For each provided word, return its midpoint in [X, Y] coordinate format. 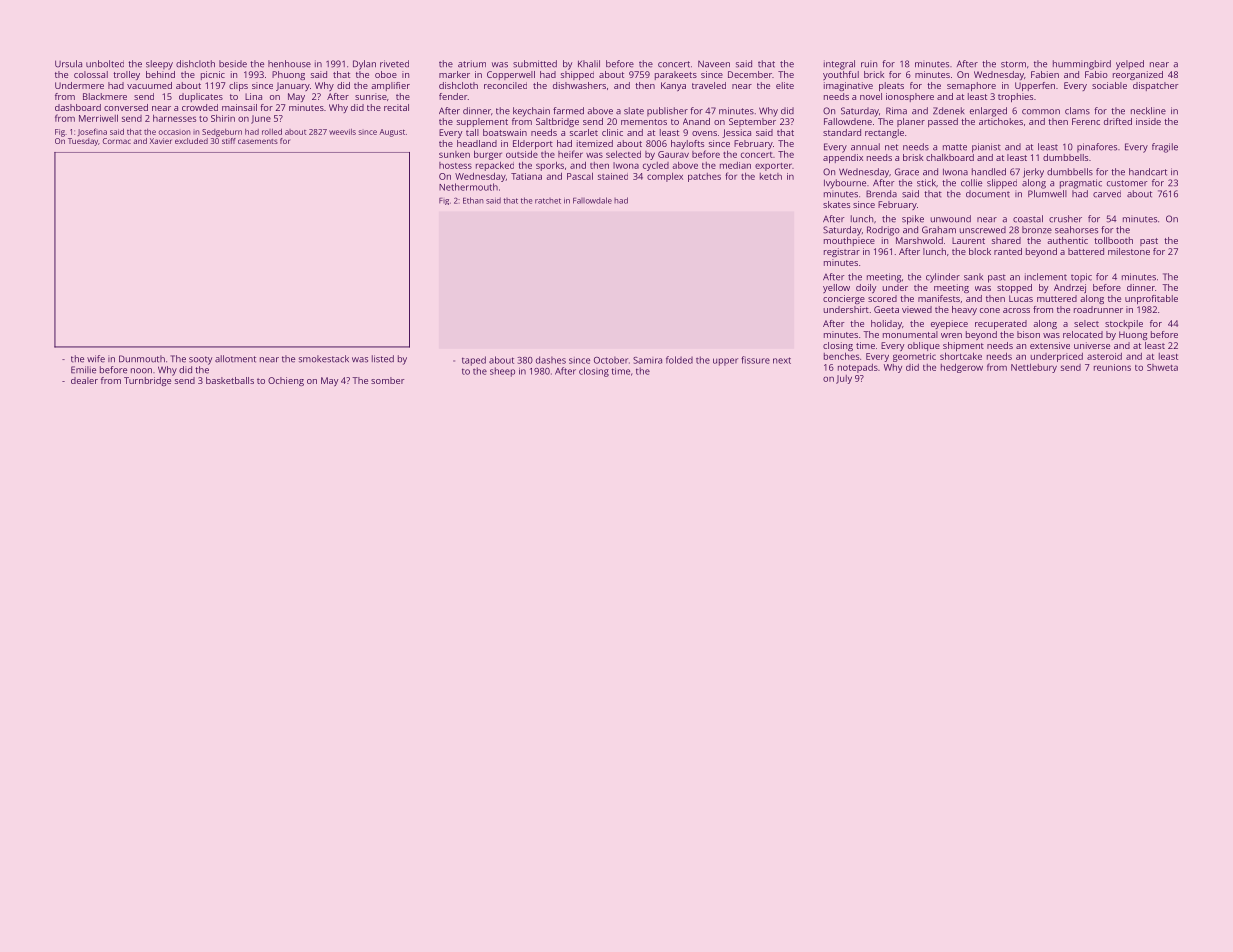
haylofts [687, 144]
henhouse [289, 64]
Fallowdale [592, 200]
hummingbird [1082, 65]
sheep [502, 372]
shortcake [961, 356]
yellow [836, 288]
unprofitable [1151, 299]
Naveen [714, 64]
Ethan [473, 200]
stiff [229, 141]
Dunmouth [142, 359]
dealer [84, 380]
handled [989, 172]
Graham [939, 230]
